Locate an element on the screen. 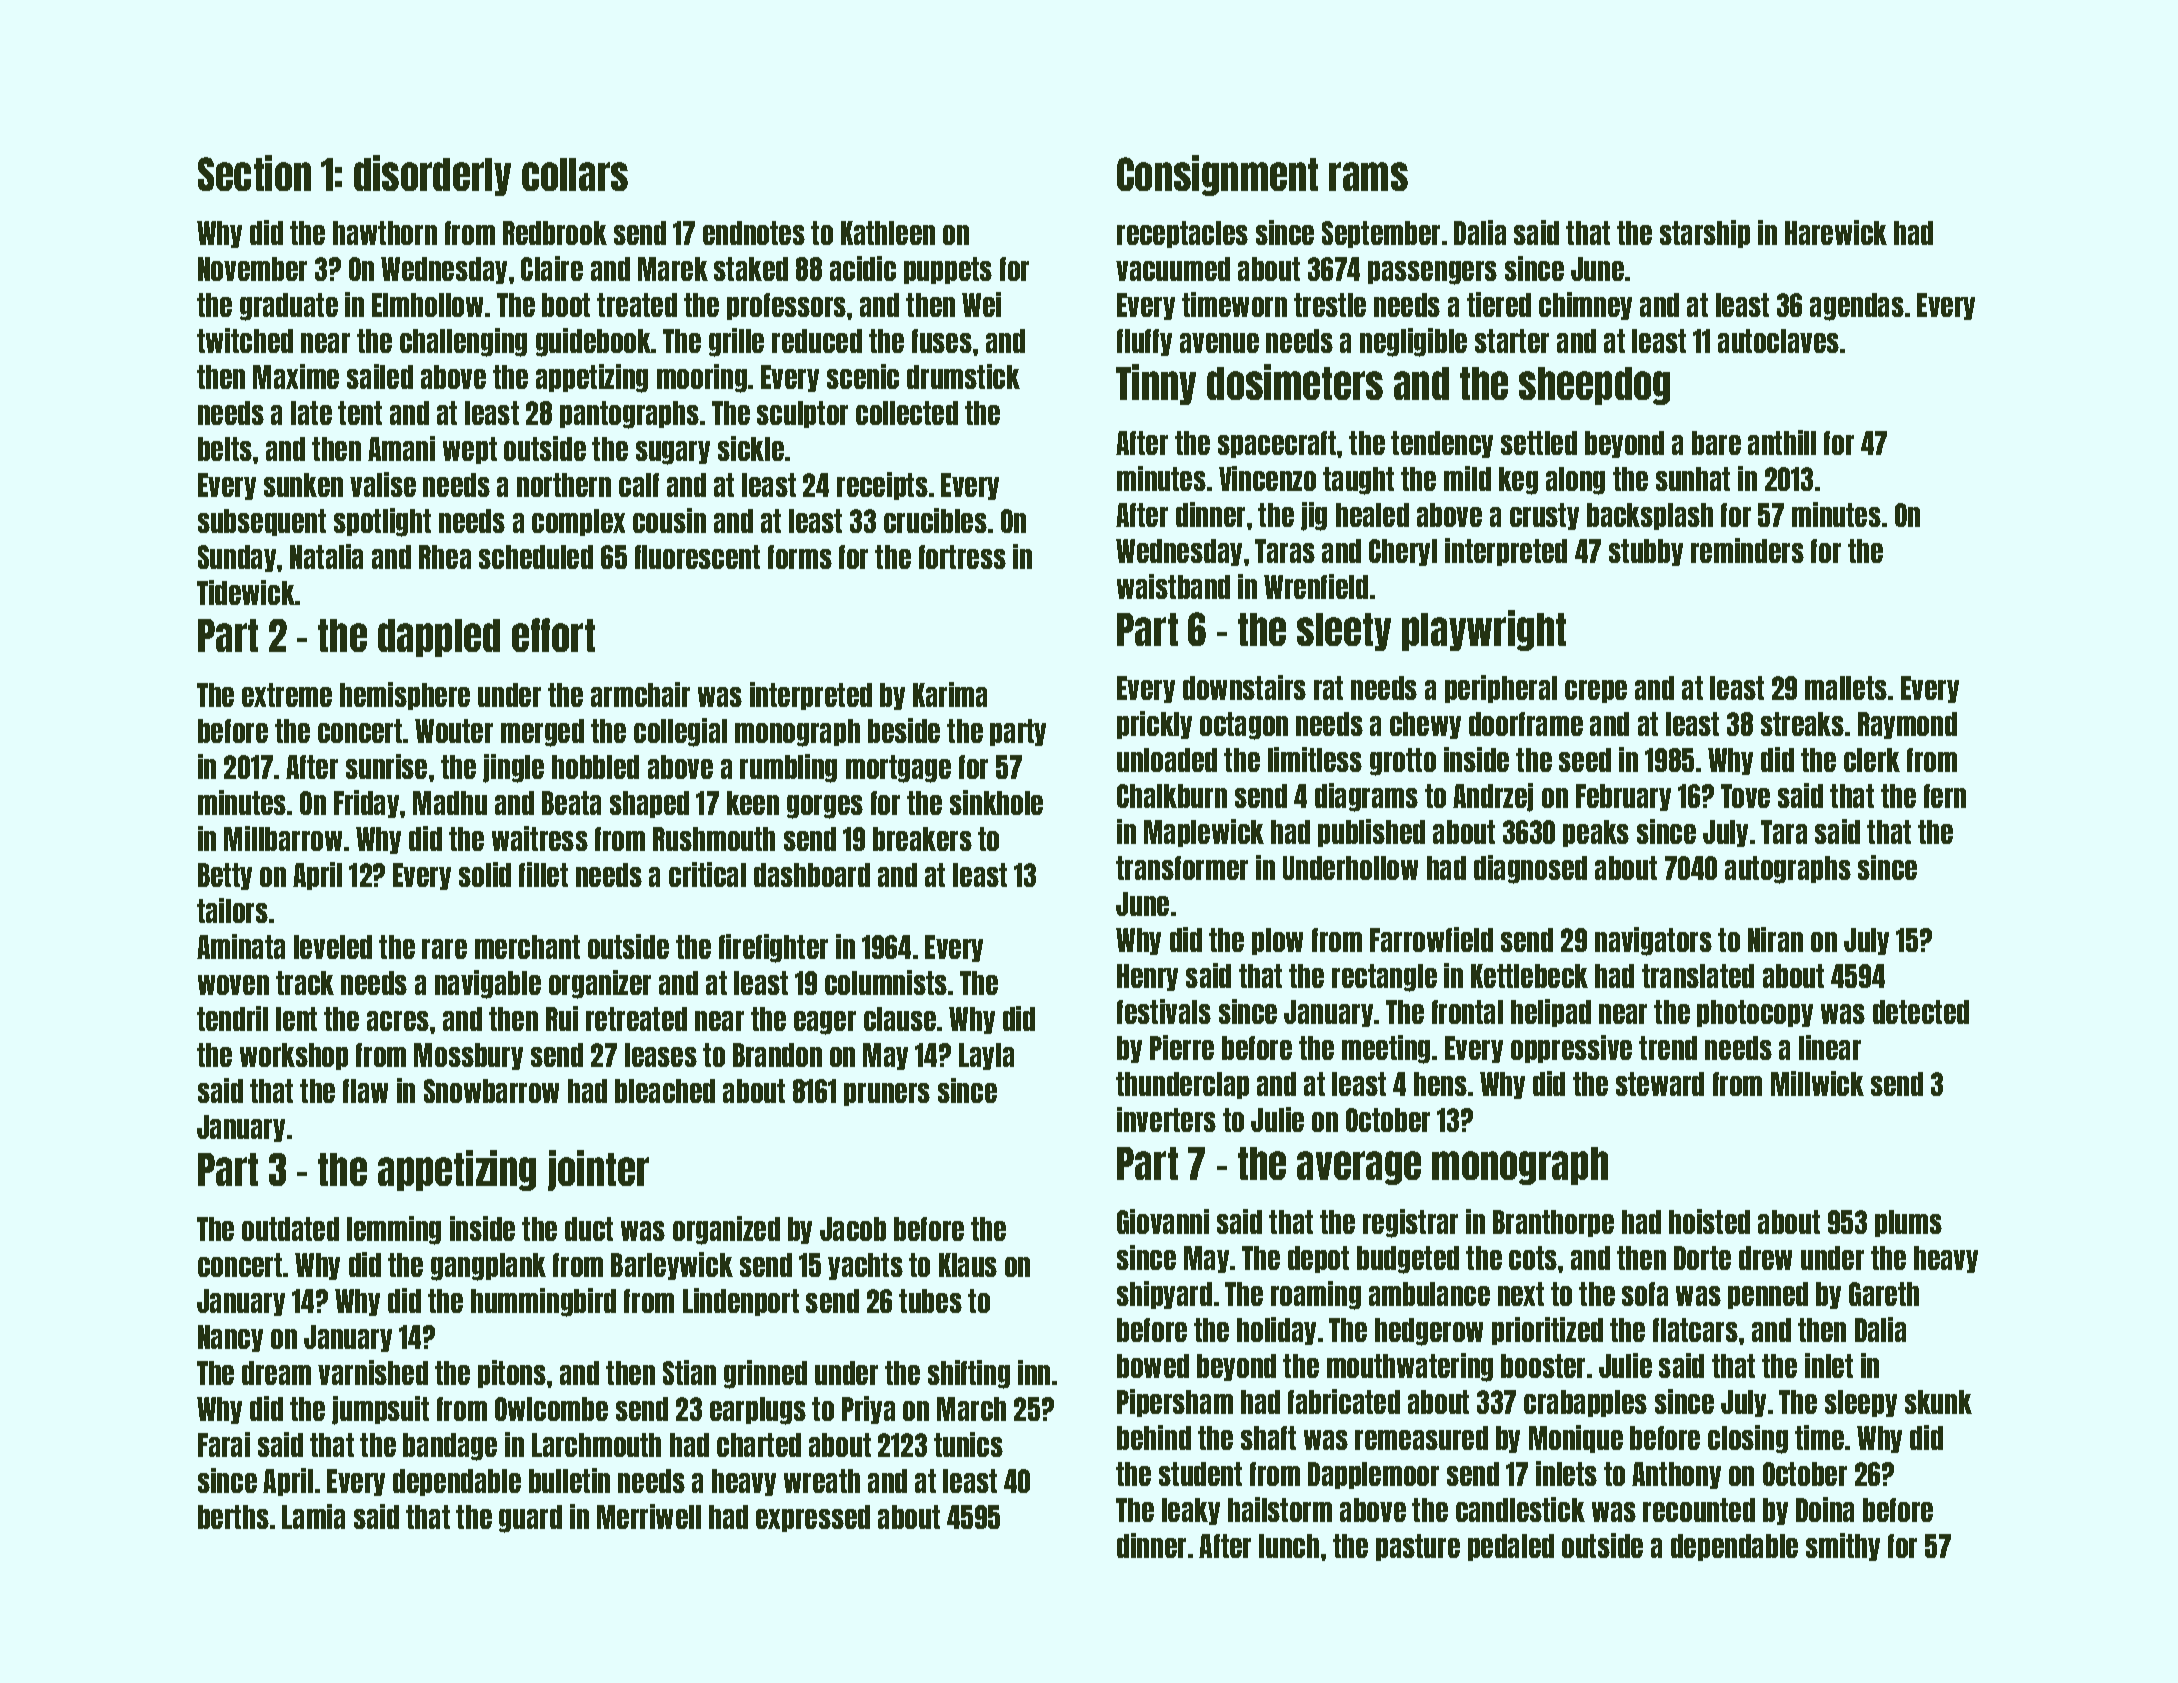 This screenshot has width=2178, height=1683. Harewick is located at coordinates (1836, 232).
